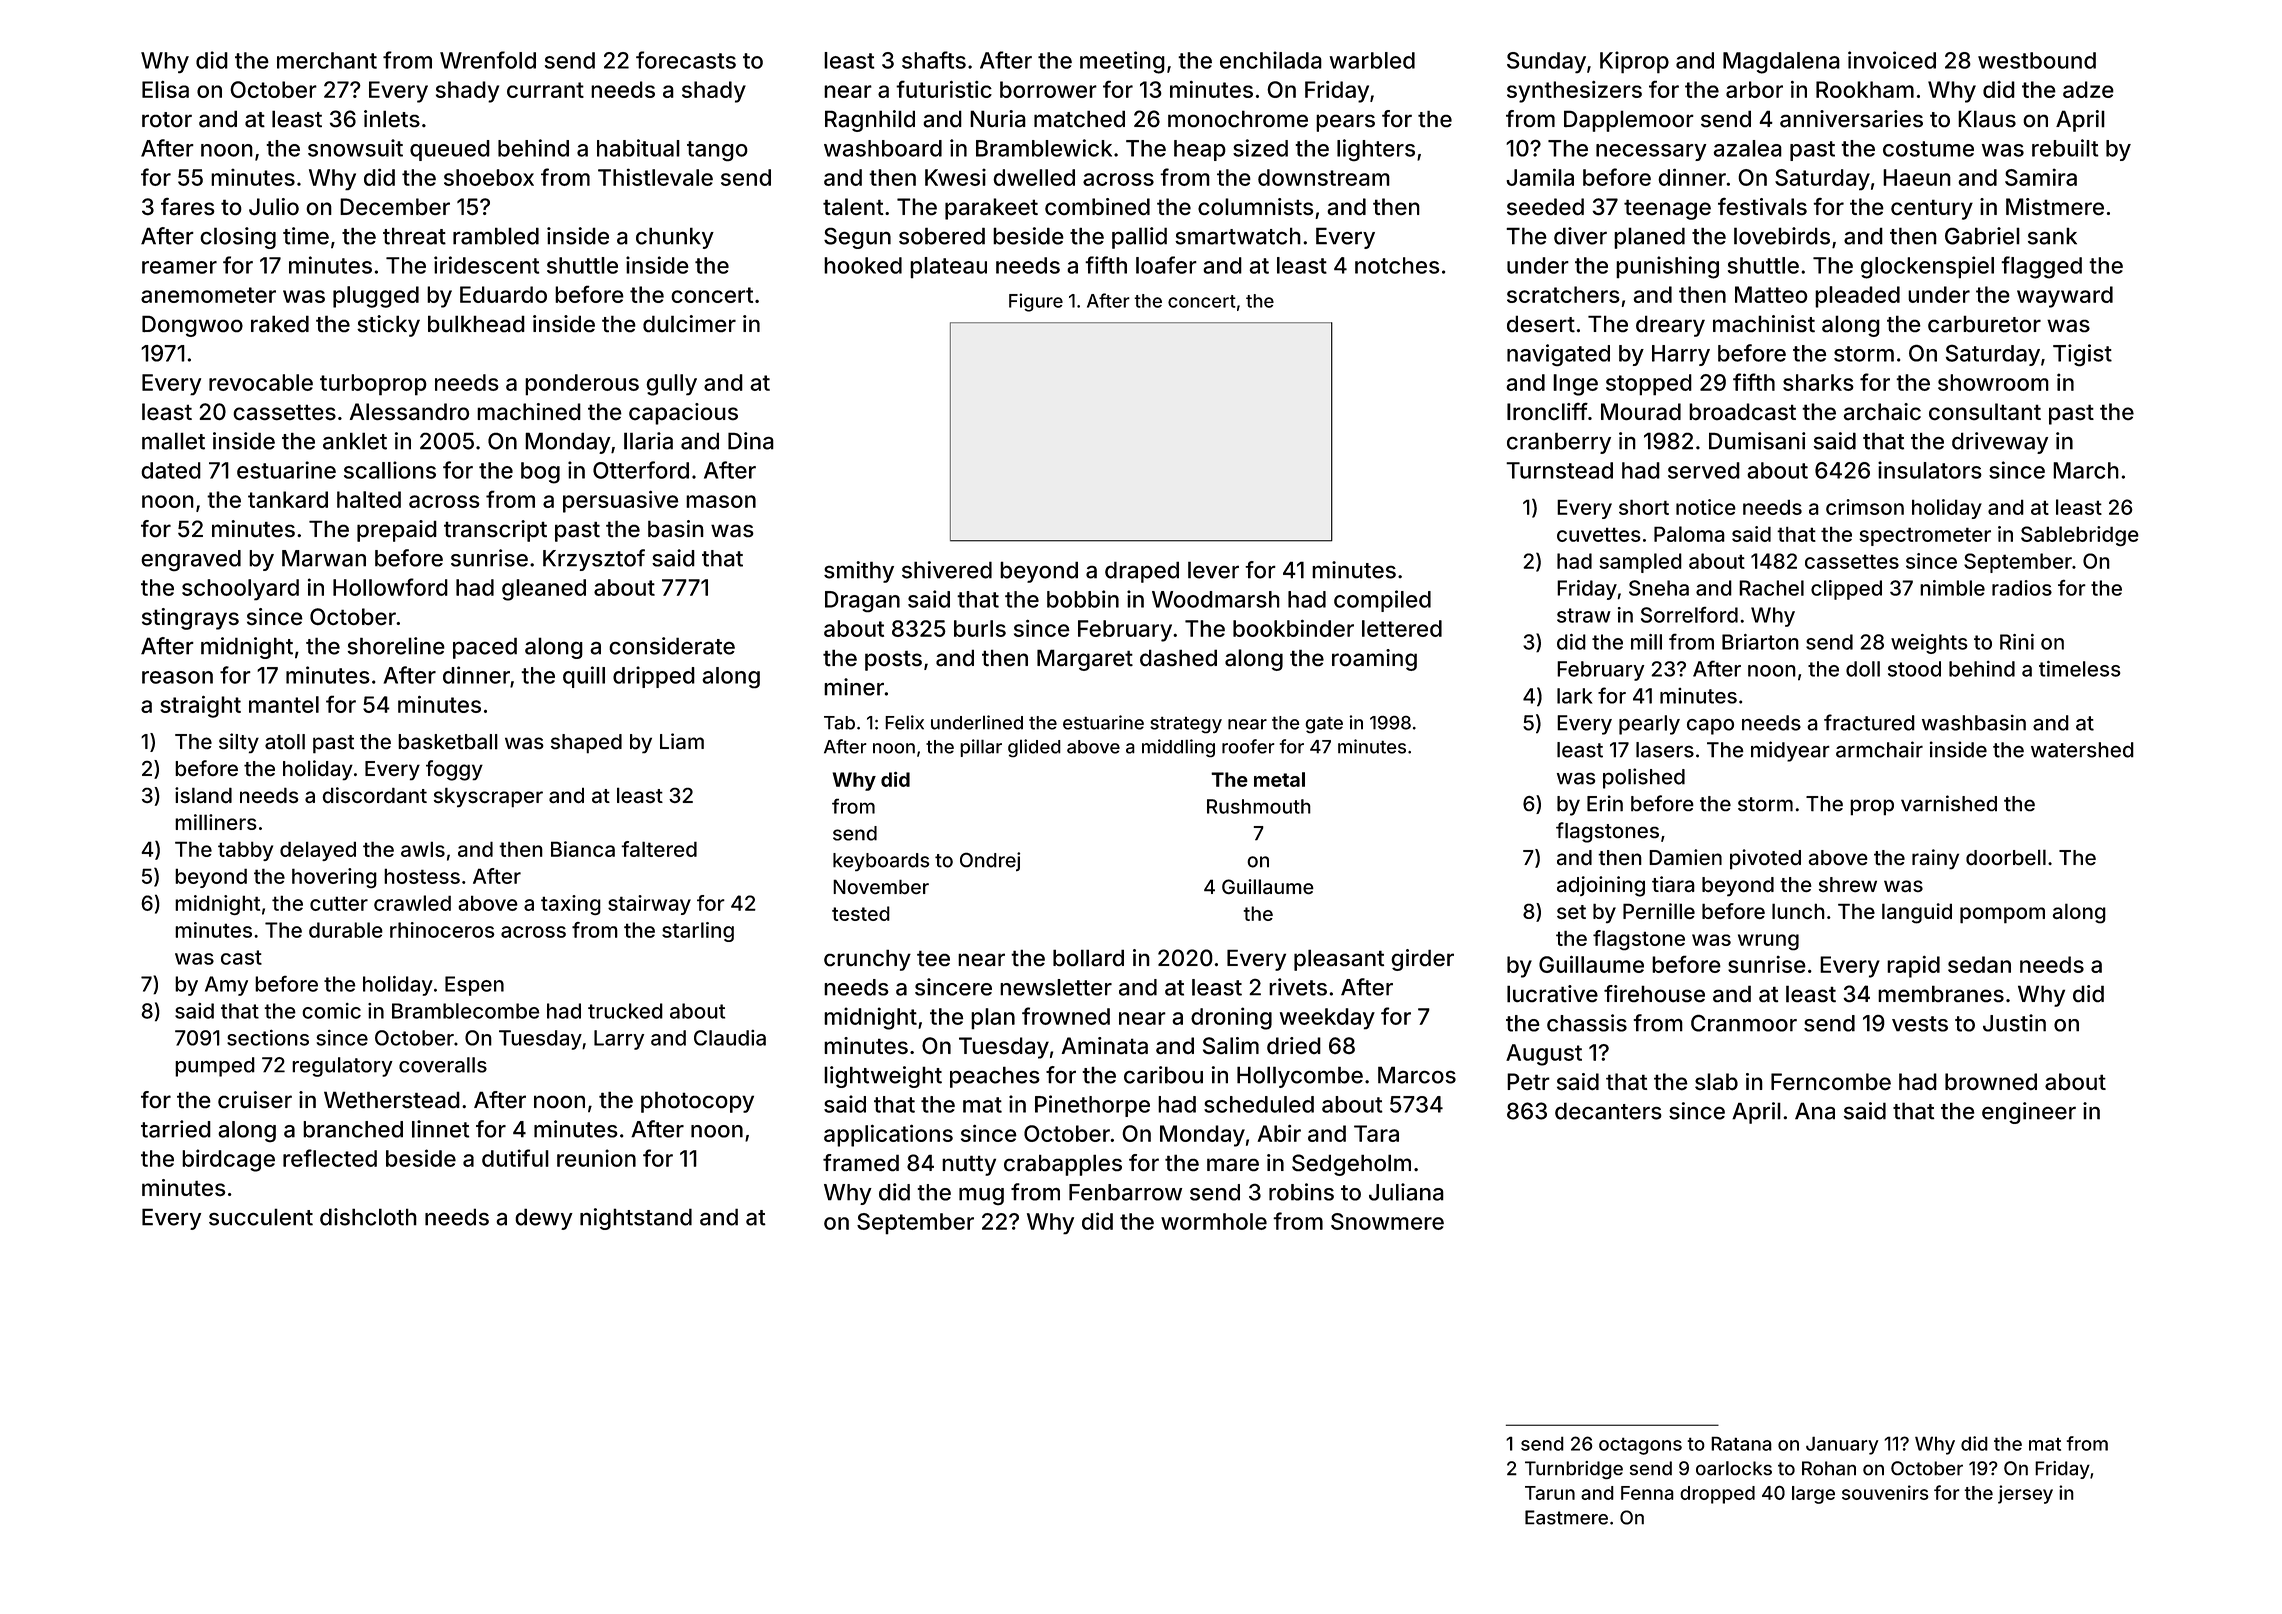 This screenshot has width=2282, height=1614. What do you see at coordinates (881, 862) in the screenshot?
I see `keyboards` at bounding box center [881, 862].
